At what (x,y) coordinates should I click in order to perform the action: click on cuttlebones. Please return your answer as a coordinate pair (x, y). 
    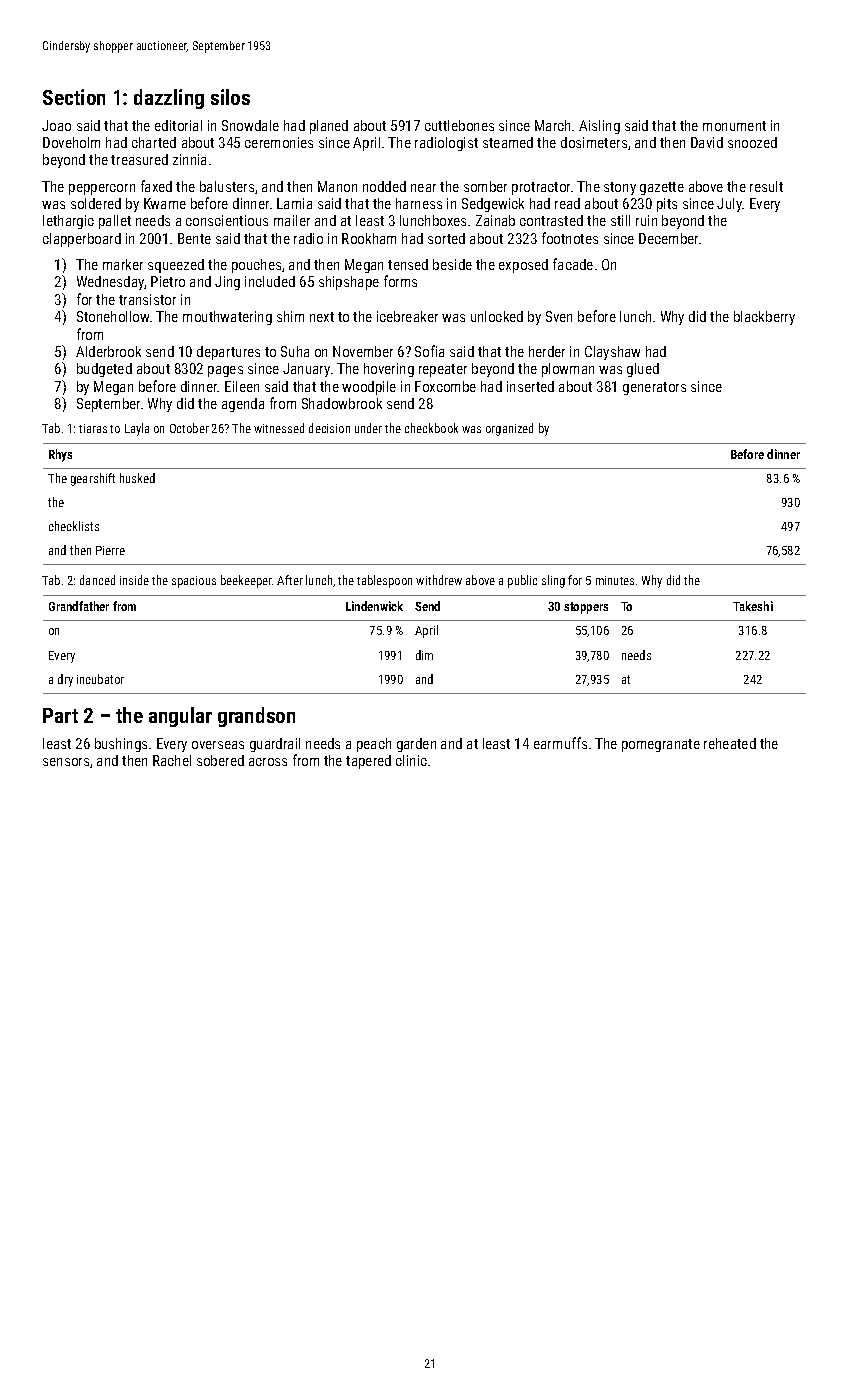
    Looking at the image, I should click on (459, 125).
